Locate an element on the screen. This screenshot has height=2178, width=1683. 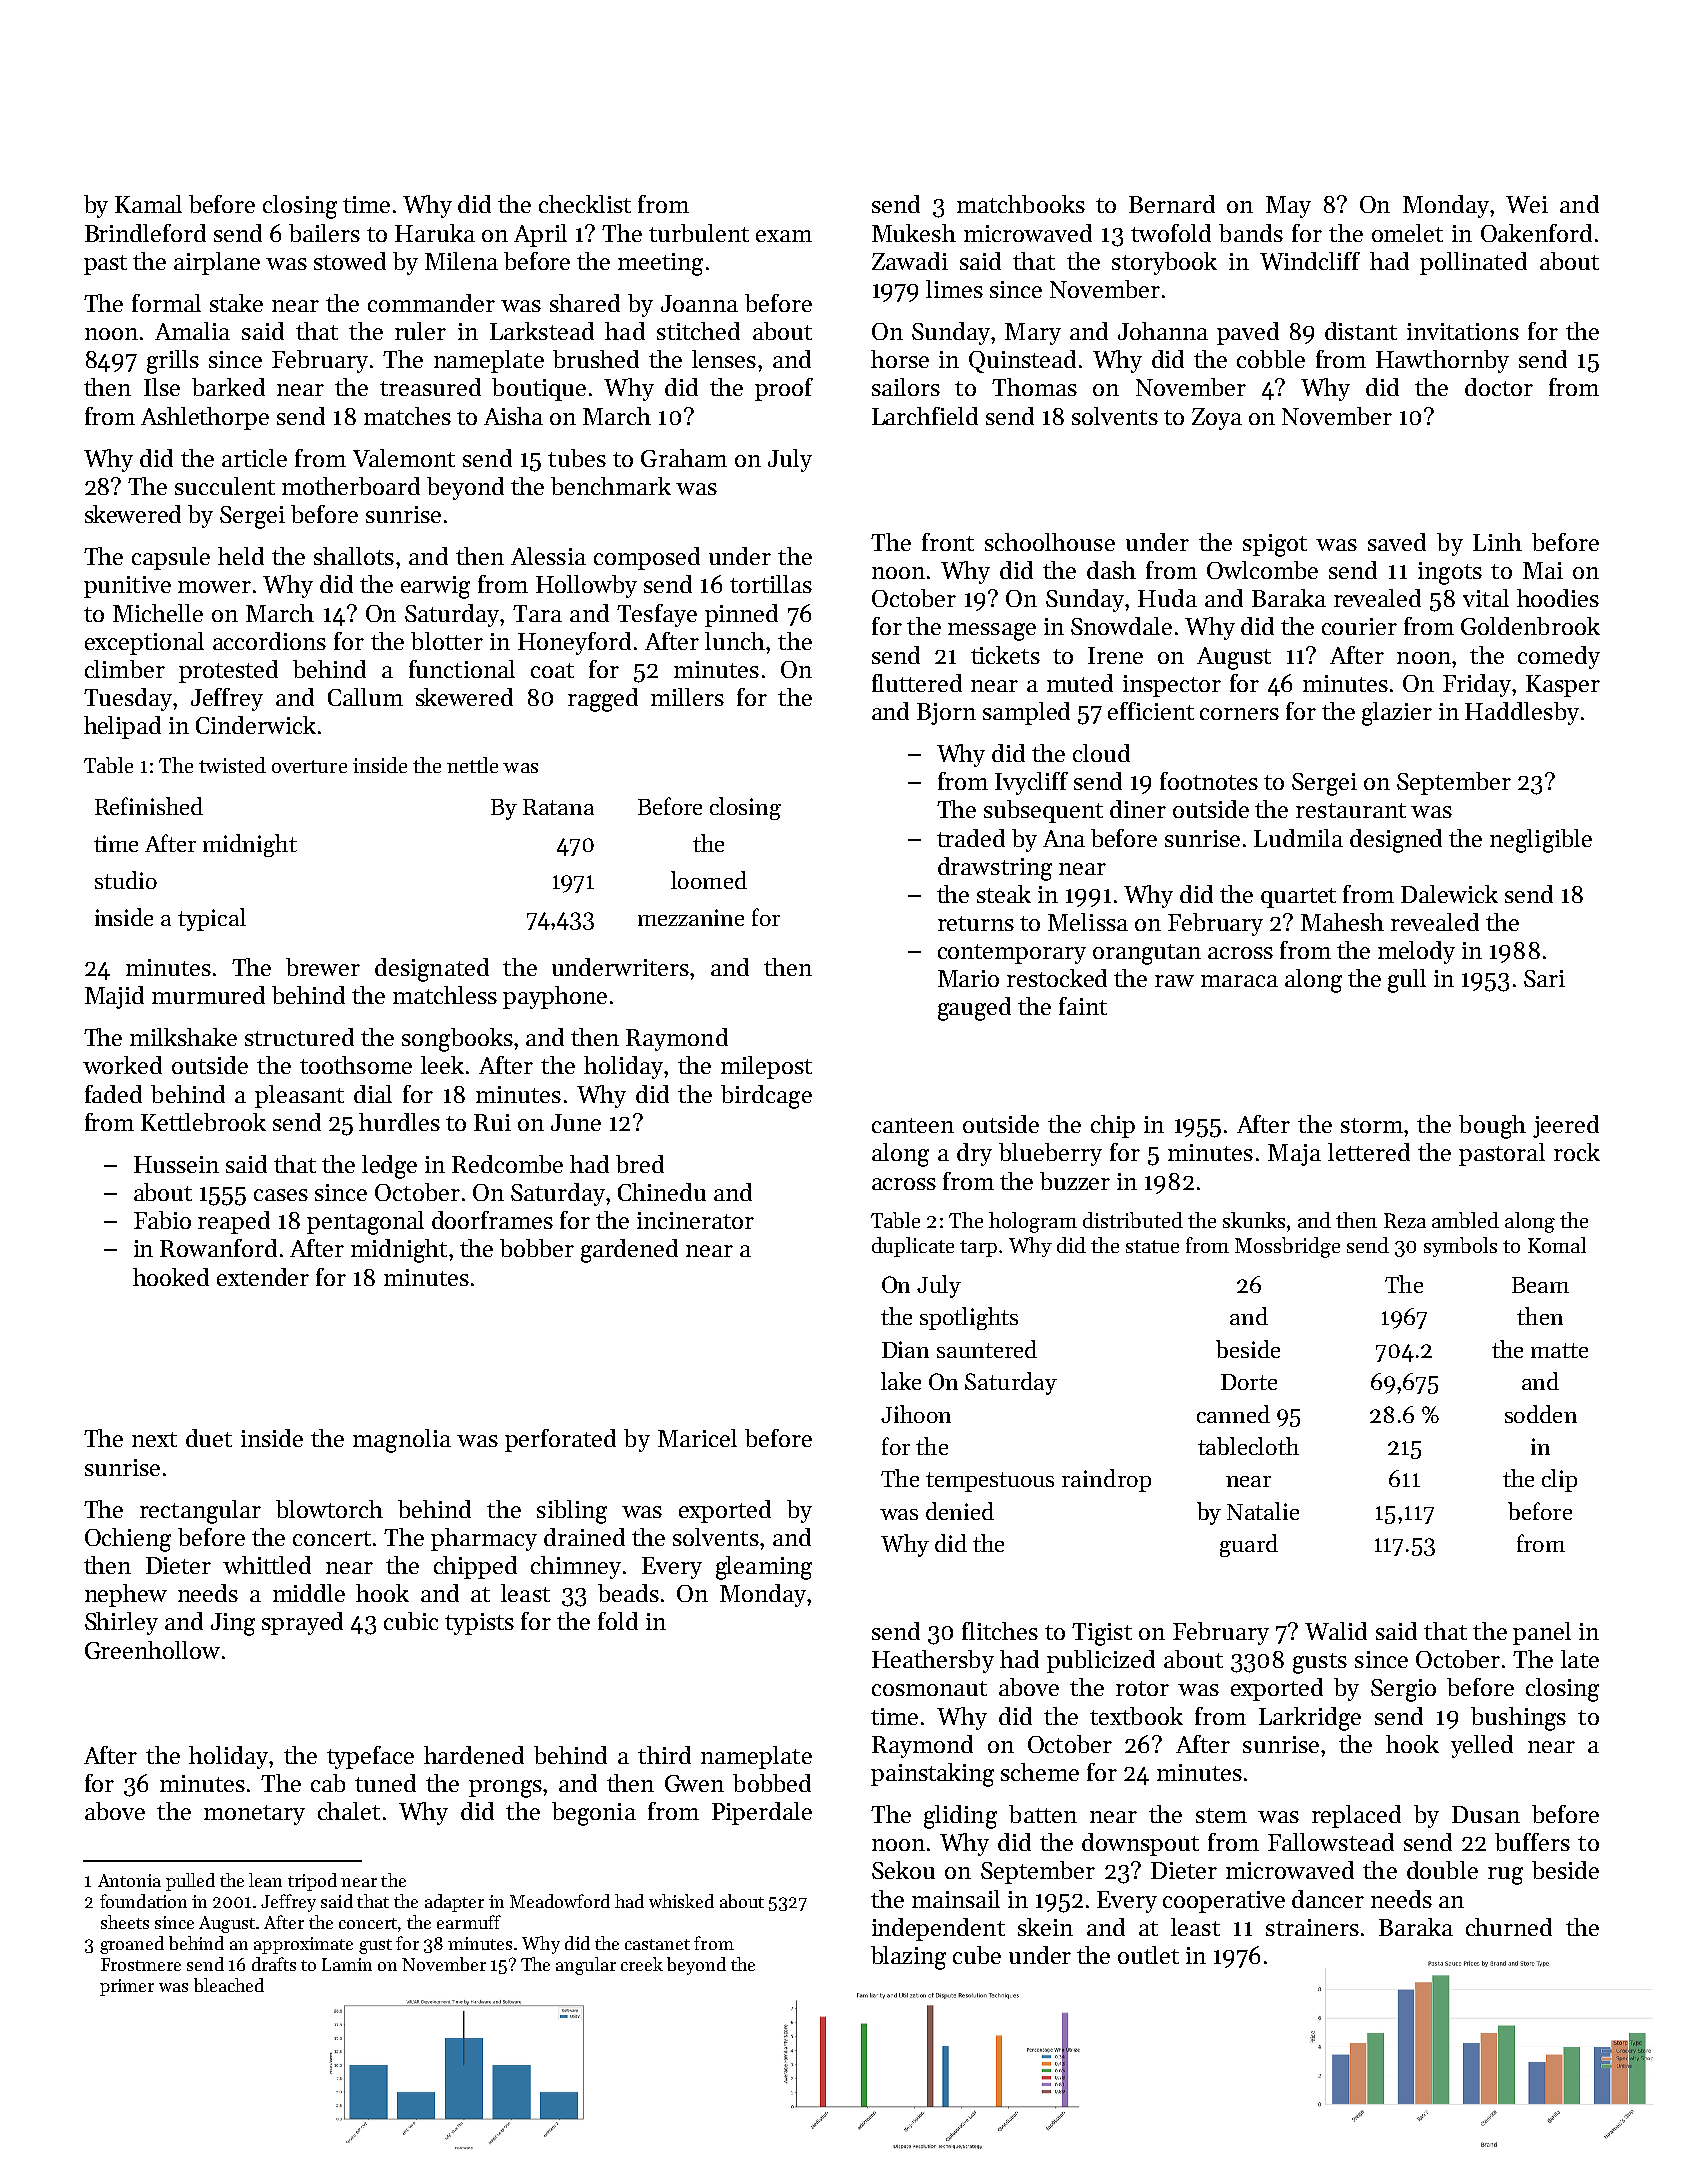
third is located at coordinates (664, 1755).
